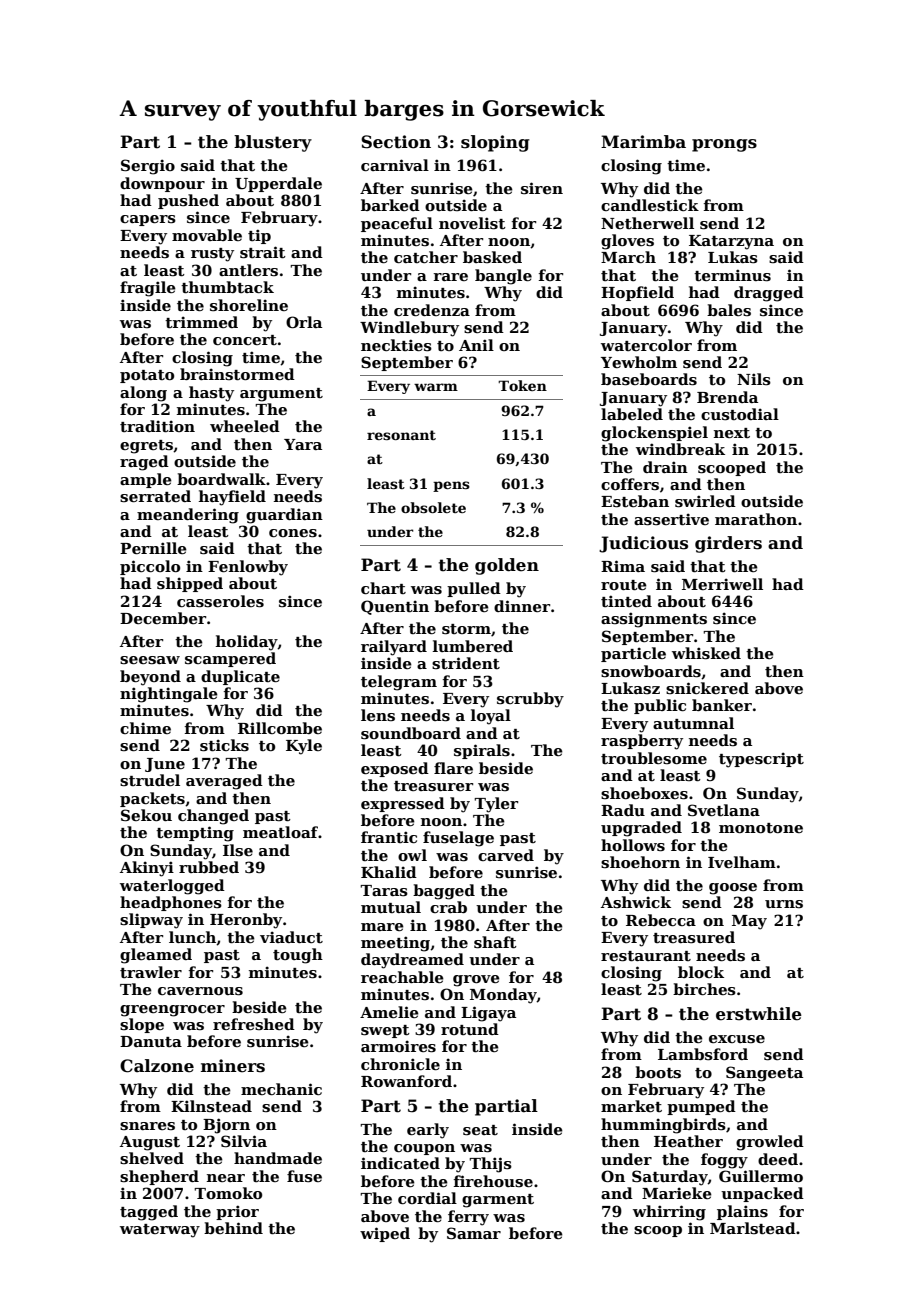 This screenshot has height=1308, width=924. I want to click on casseroles, so click(220, 601).
